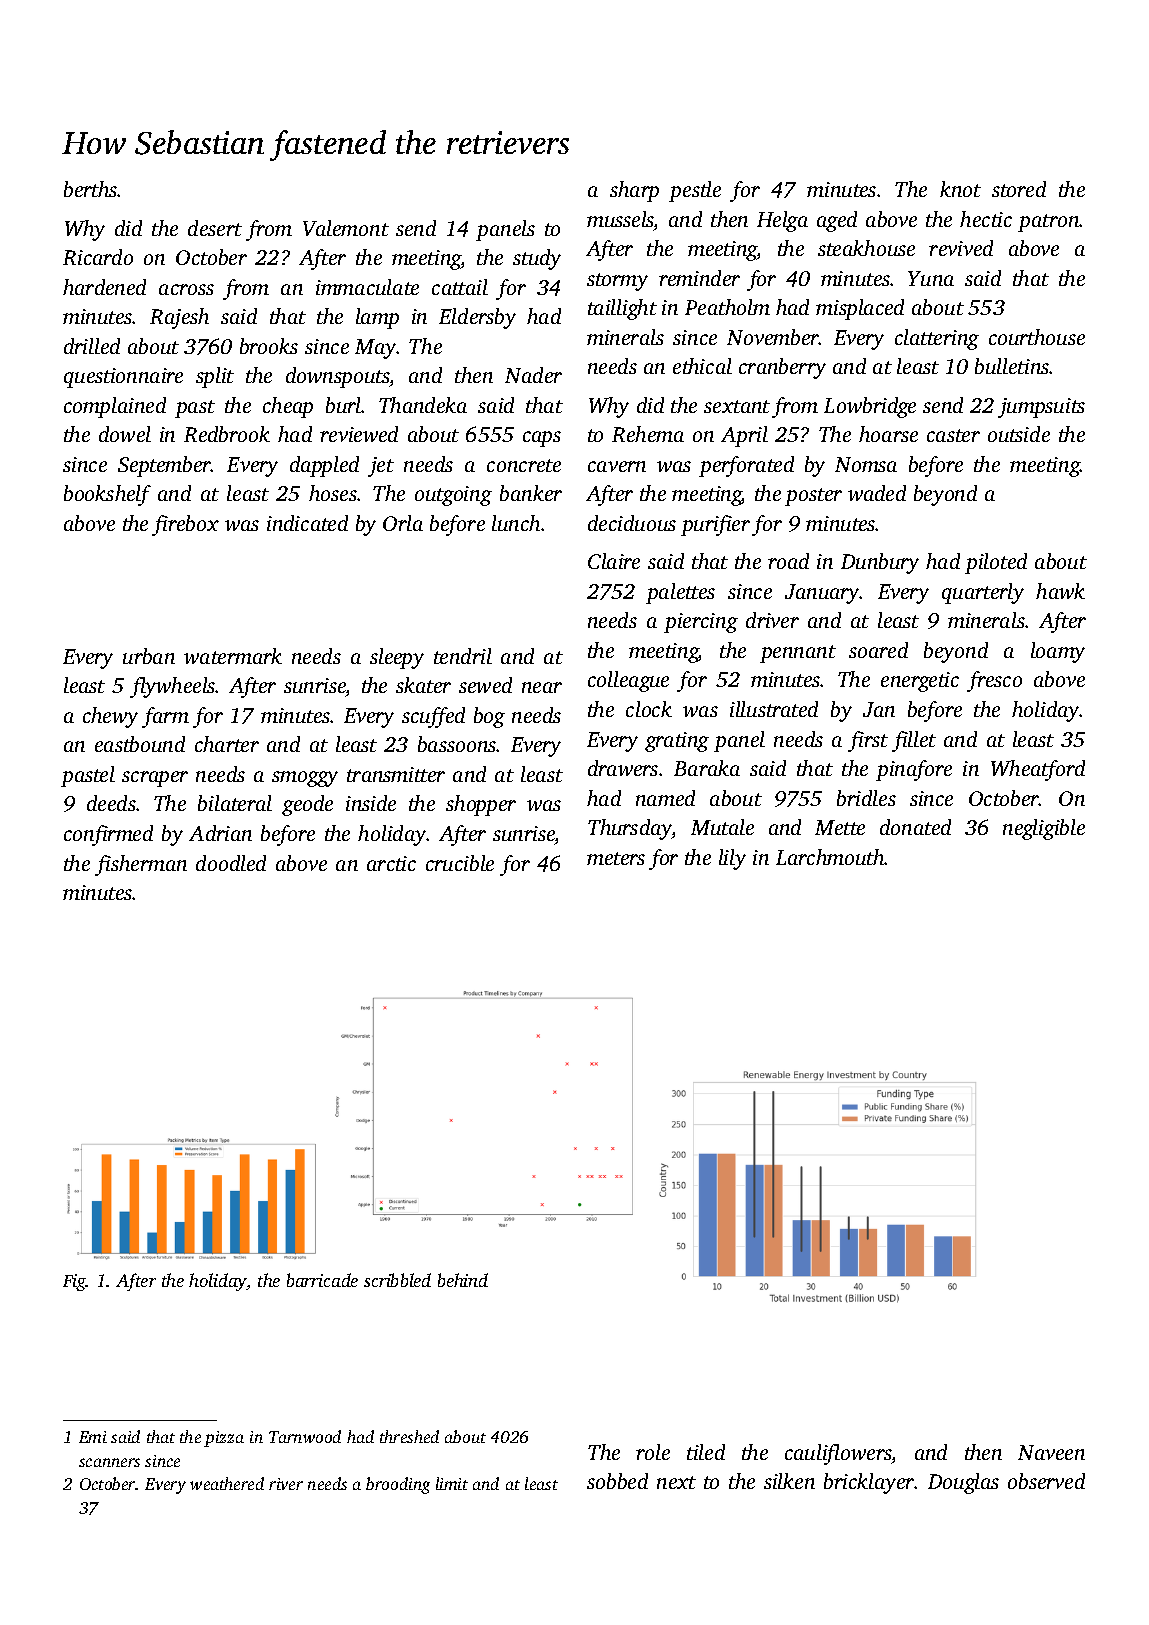 This document has height=1625, width=1149. Describe the element at coordinates (165, 717) in the document. I see `farm` at that location.
